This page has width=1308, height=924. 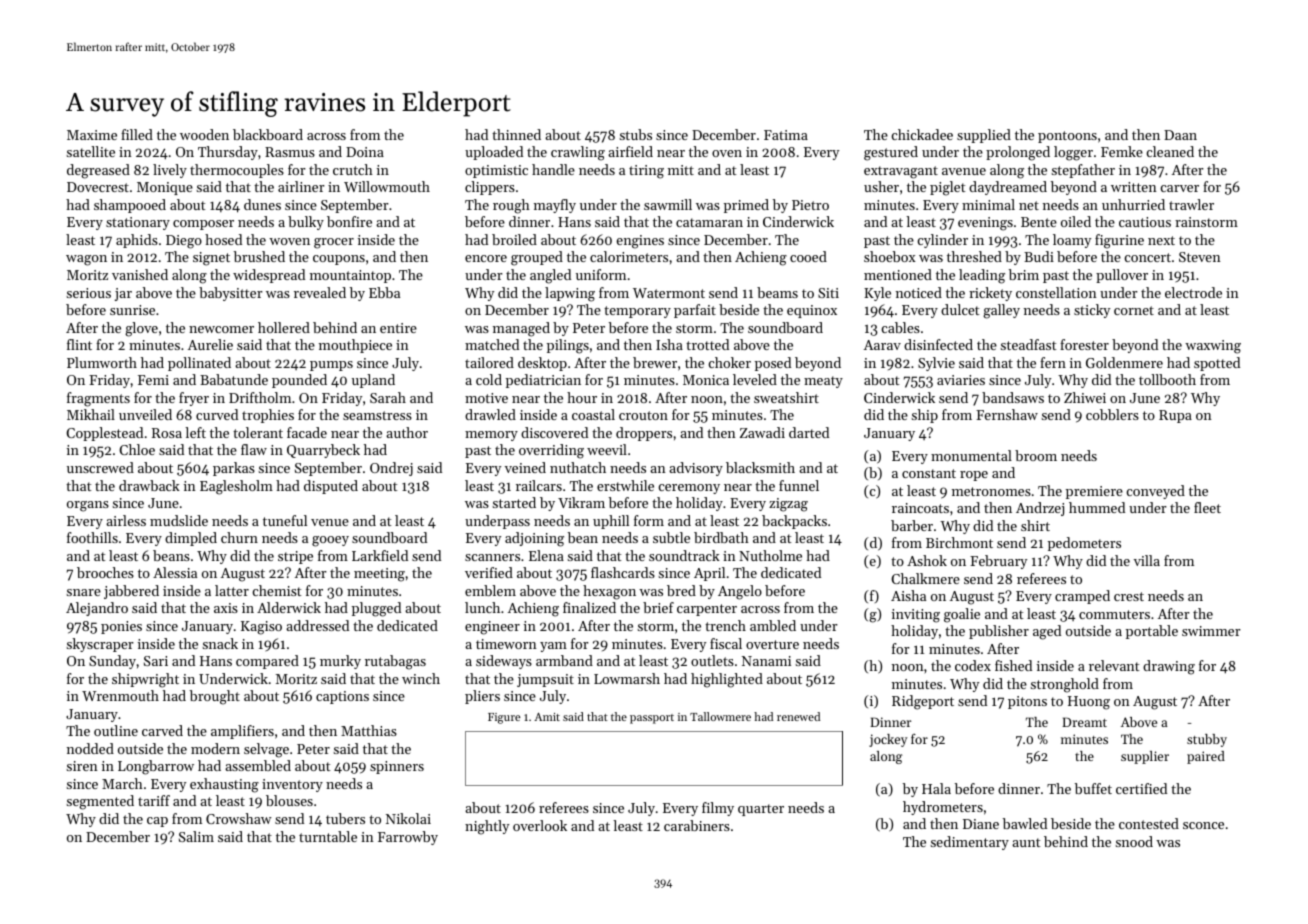 What do you see at coordinates (179, 520) in the page?
I see `mudslide` at bounding box center [179, 520].
